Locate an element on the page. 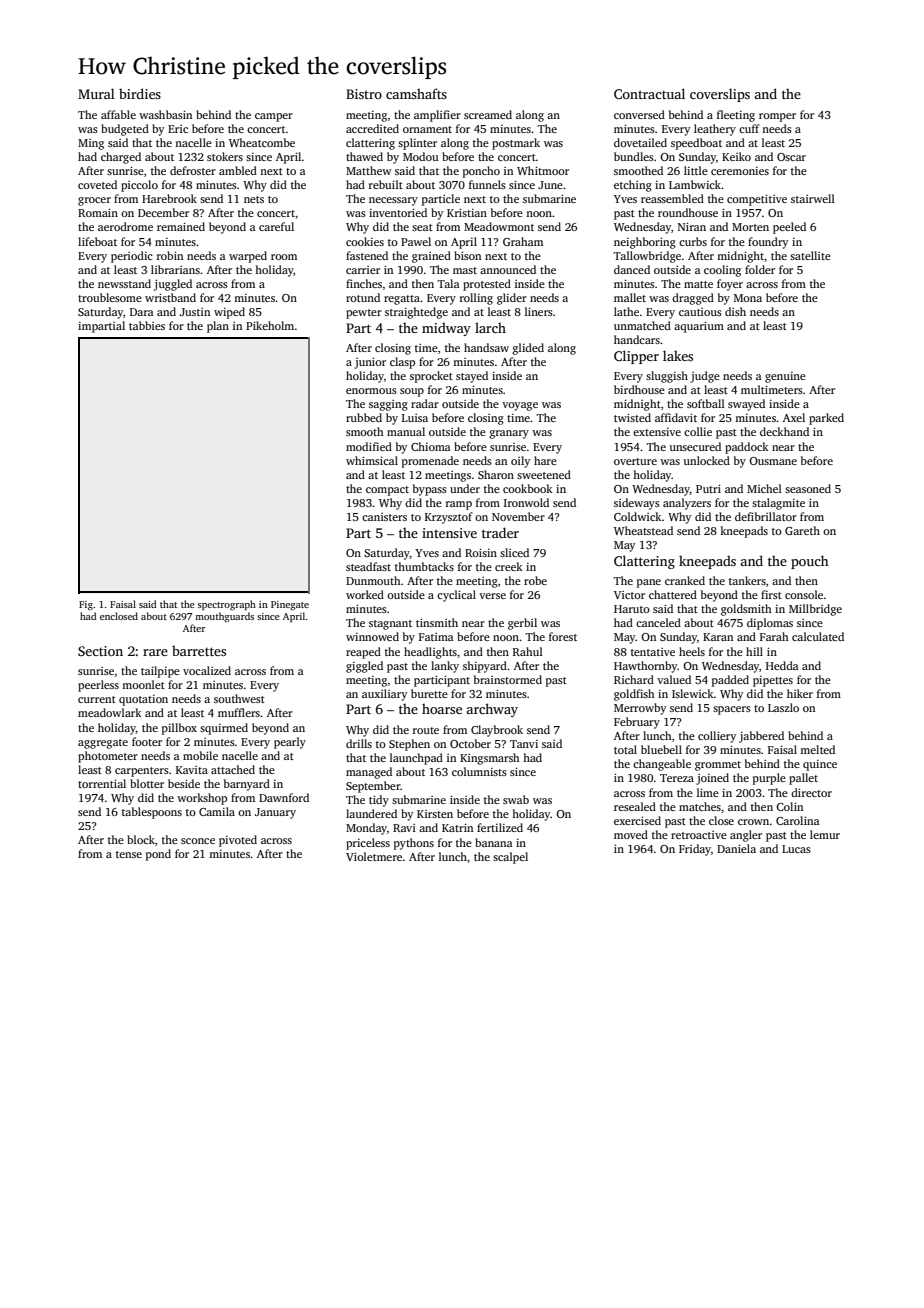  charged is located at coordinates (121, 158).
